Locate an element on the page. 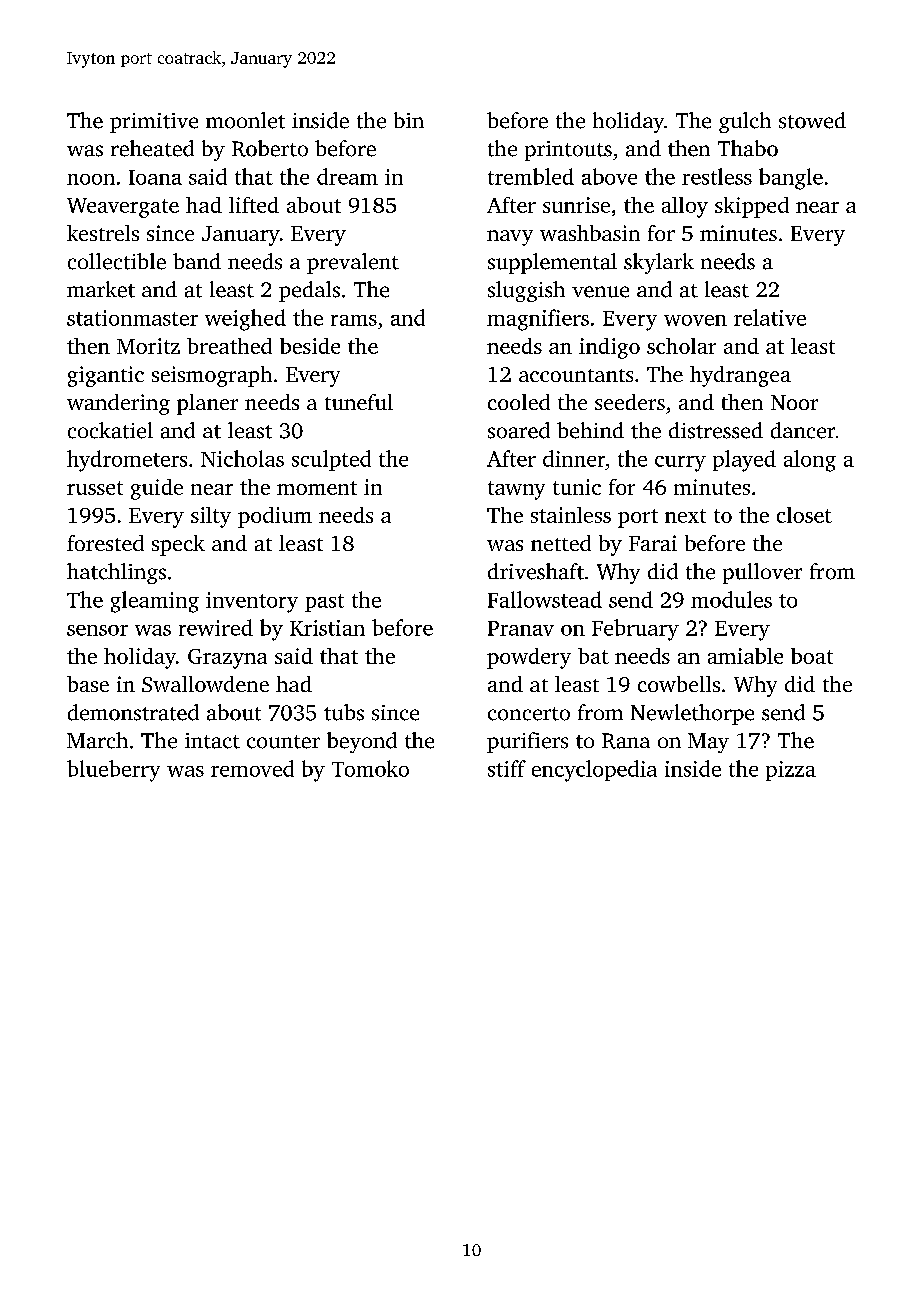 The height and width of the image is (1311, 924). hatchlings is located at coordinates (116, 573).
